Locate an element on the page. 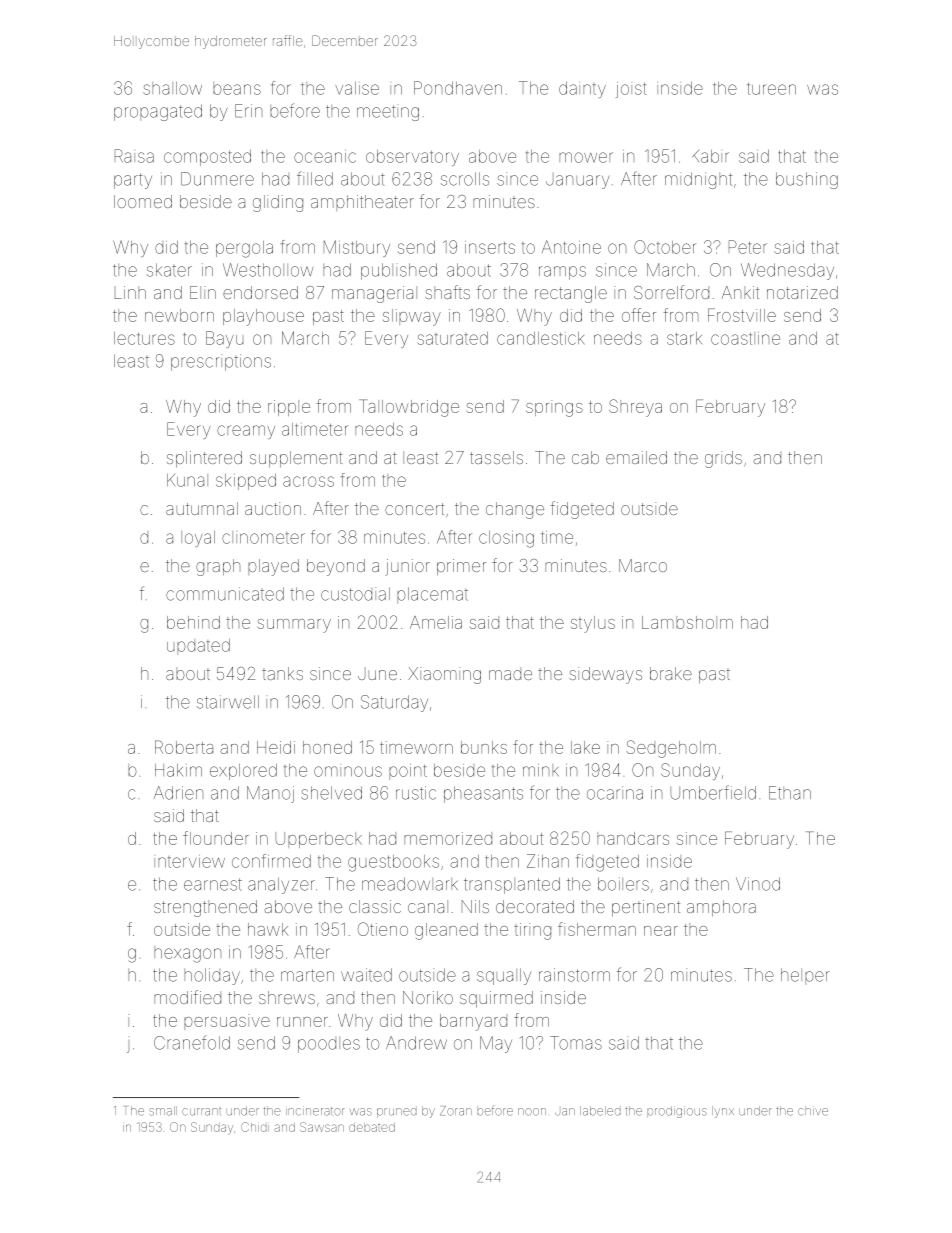 This image has width=952, height=1233. loomed is located at coordinates (143, 201).
